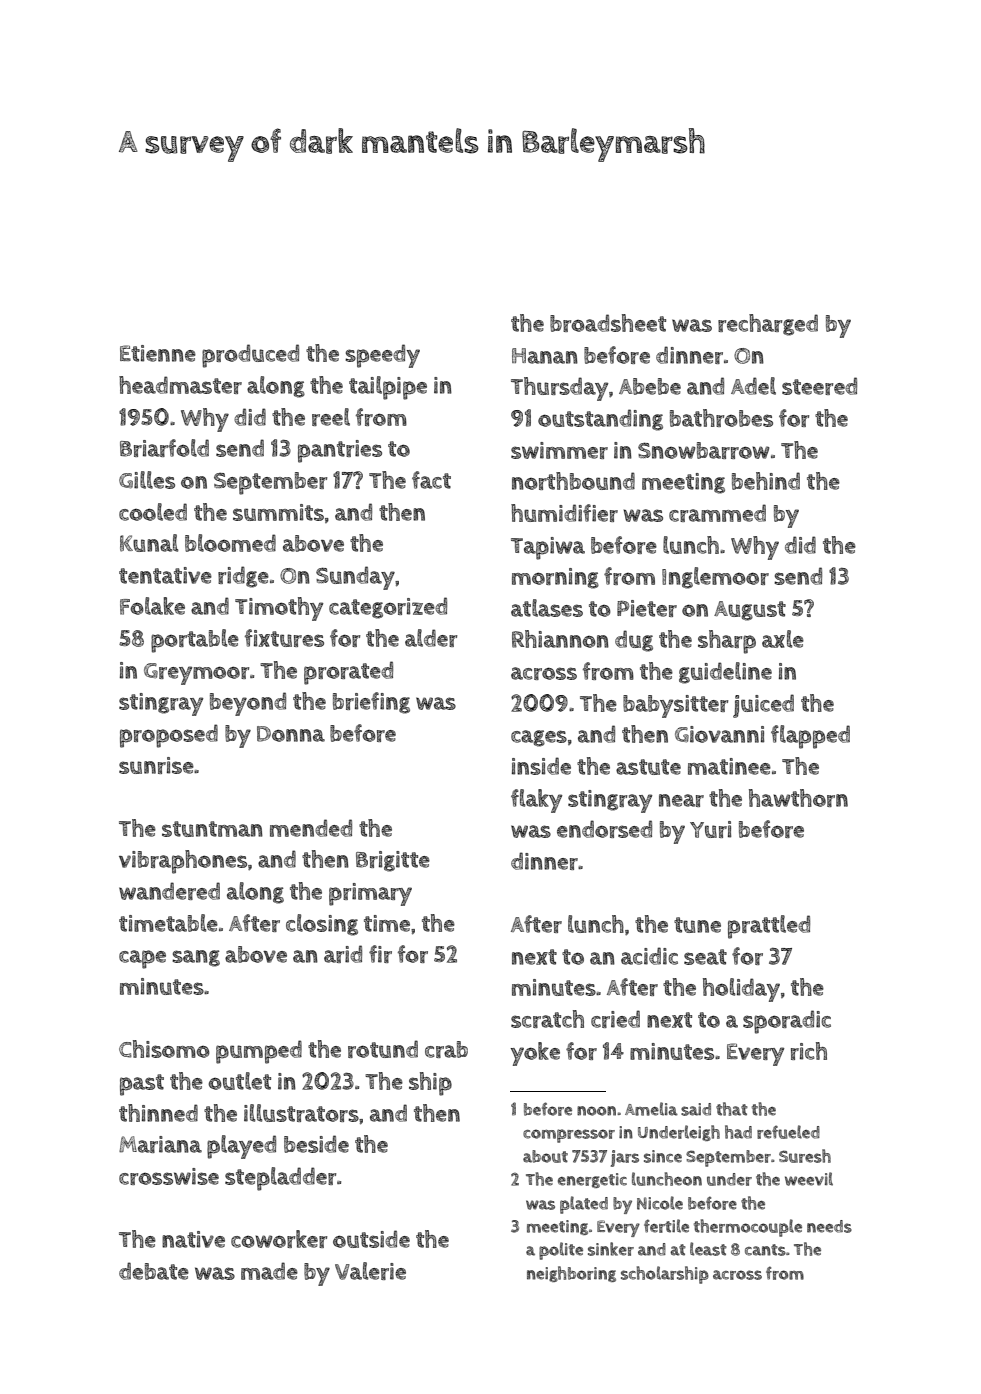 This page has width=981, height=1394. I want to click on Brigitte, so click(393, 861).
